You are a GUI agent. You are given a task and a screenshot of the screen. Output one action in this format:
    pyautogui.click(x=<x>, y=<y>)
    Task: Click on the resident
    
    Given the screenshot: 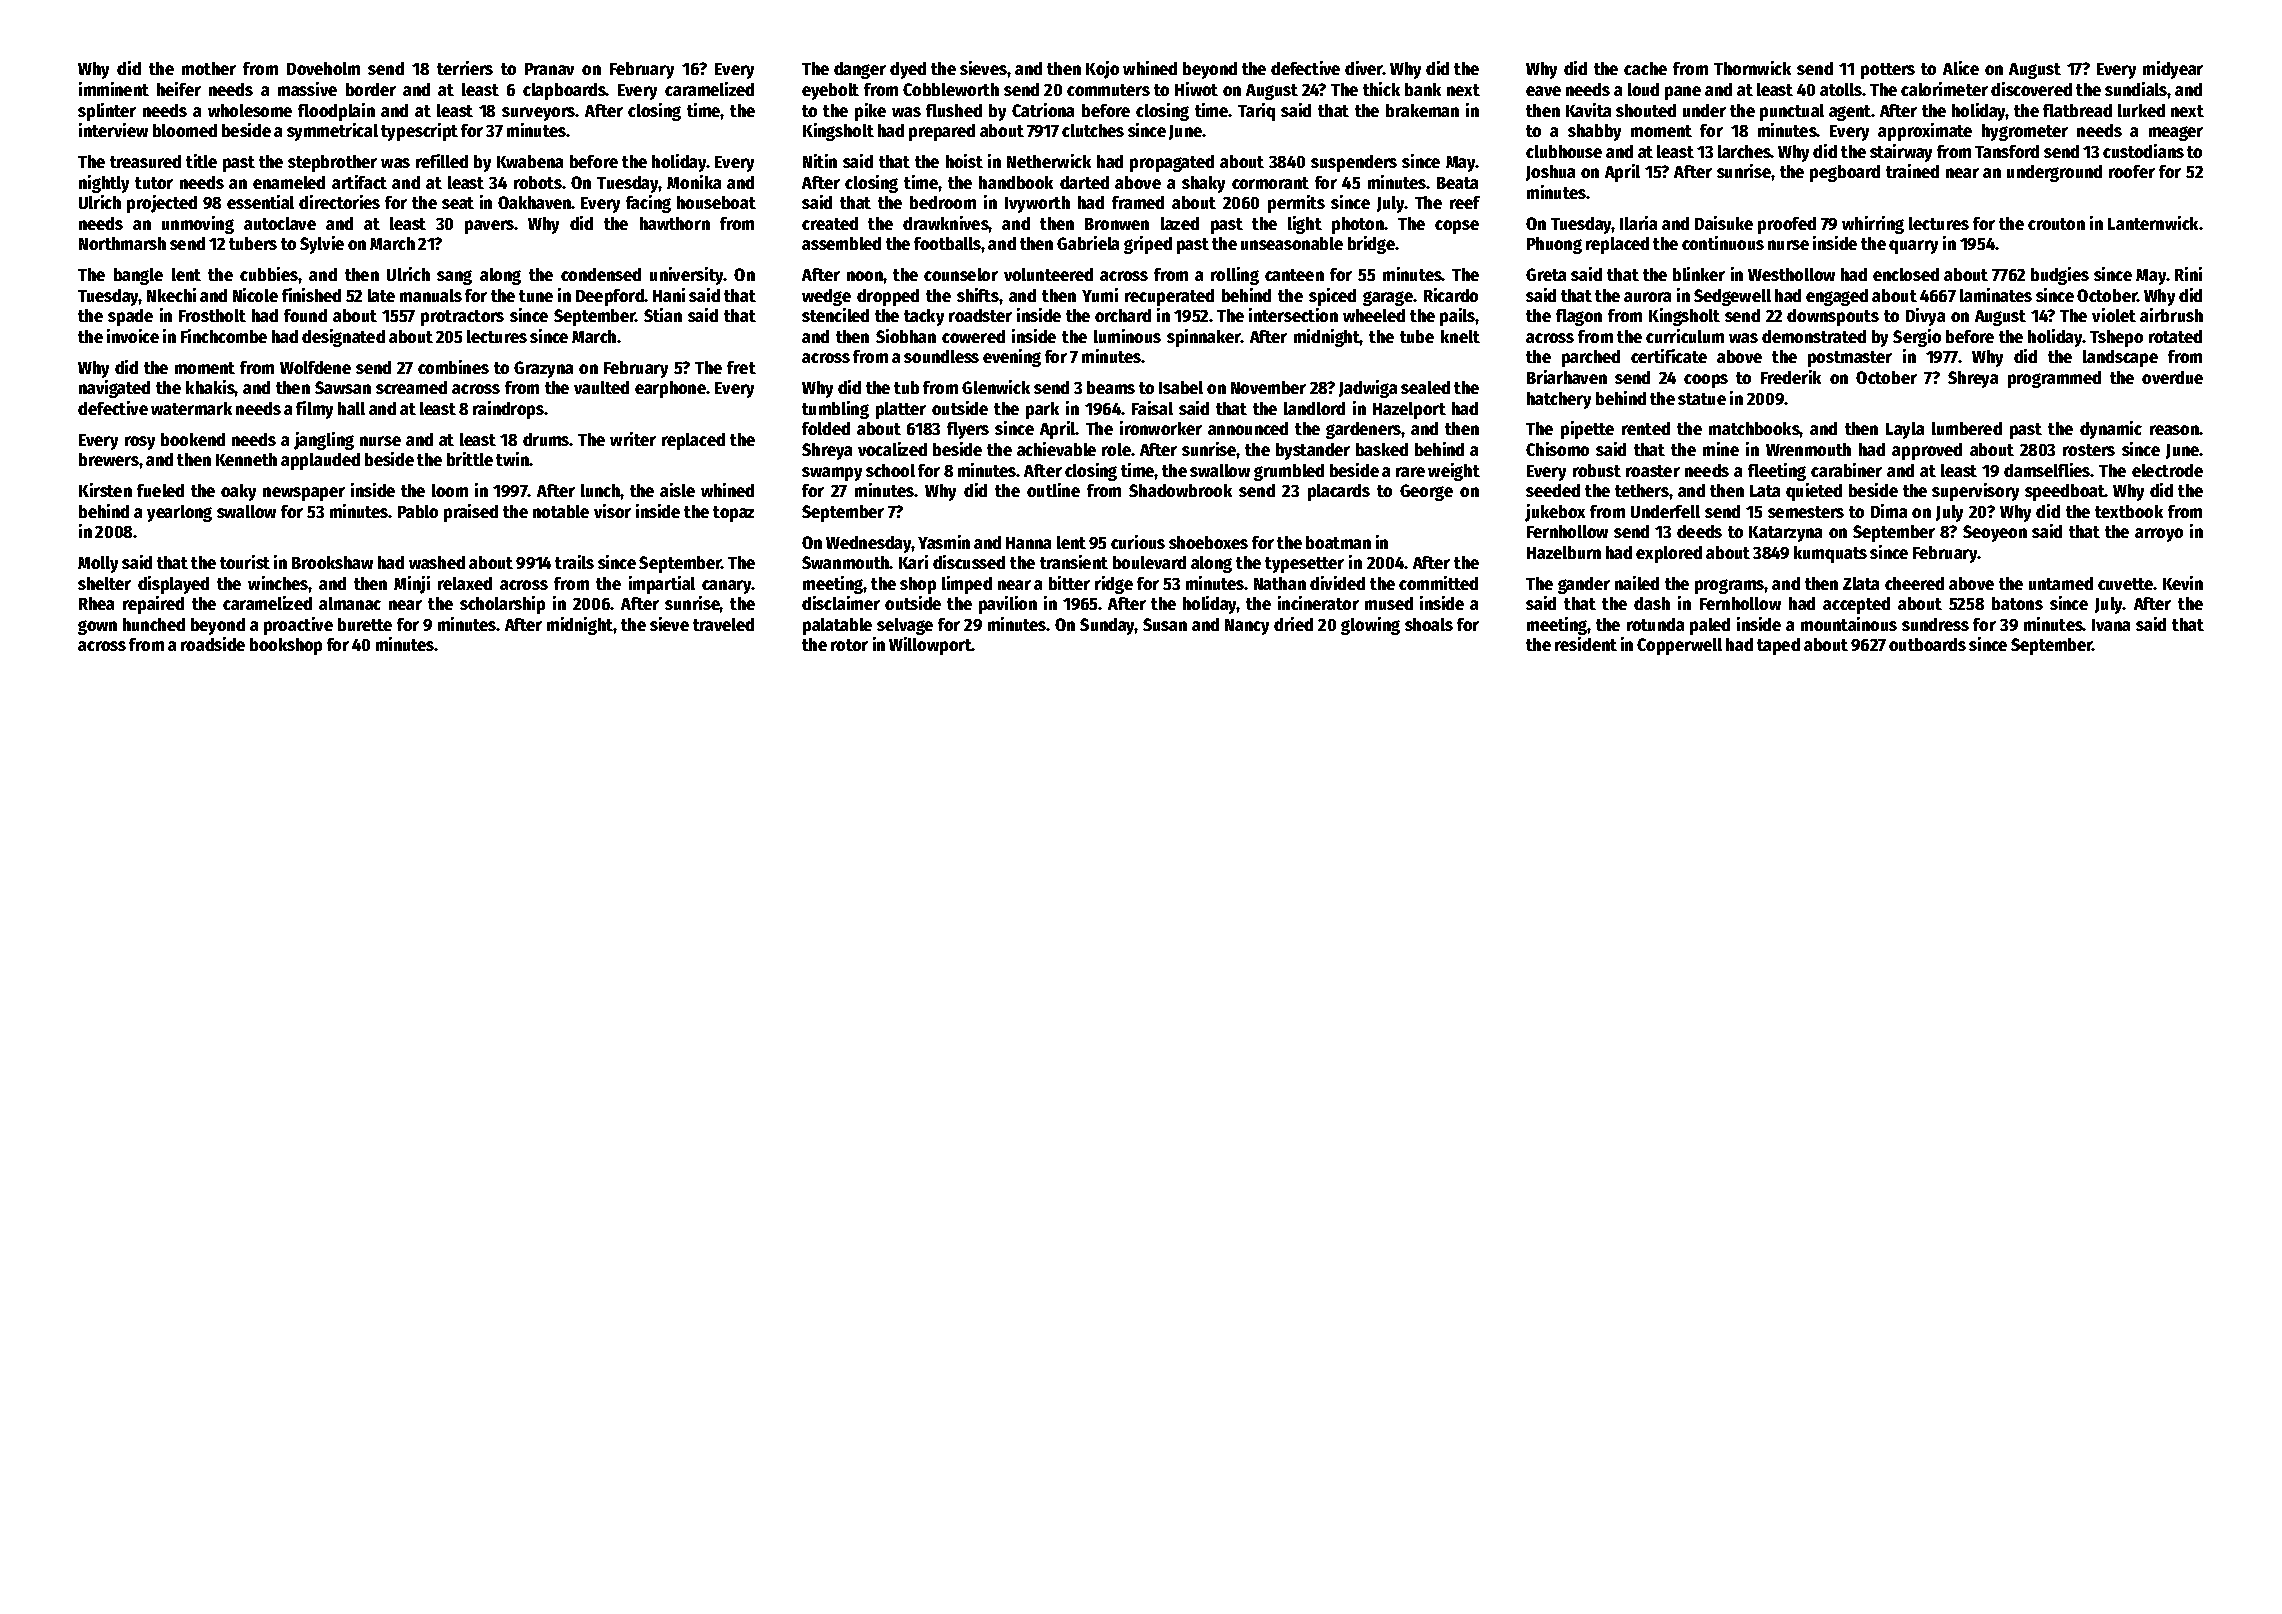 What is the action you would take?
    pyautogui.click(x=1586, y=644)
